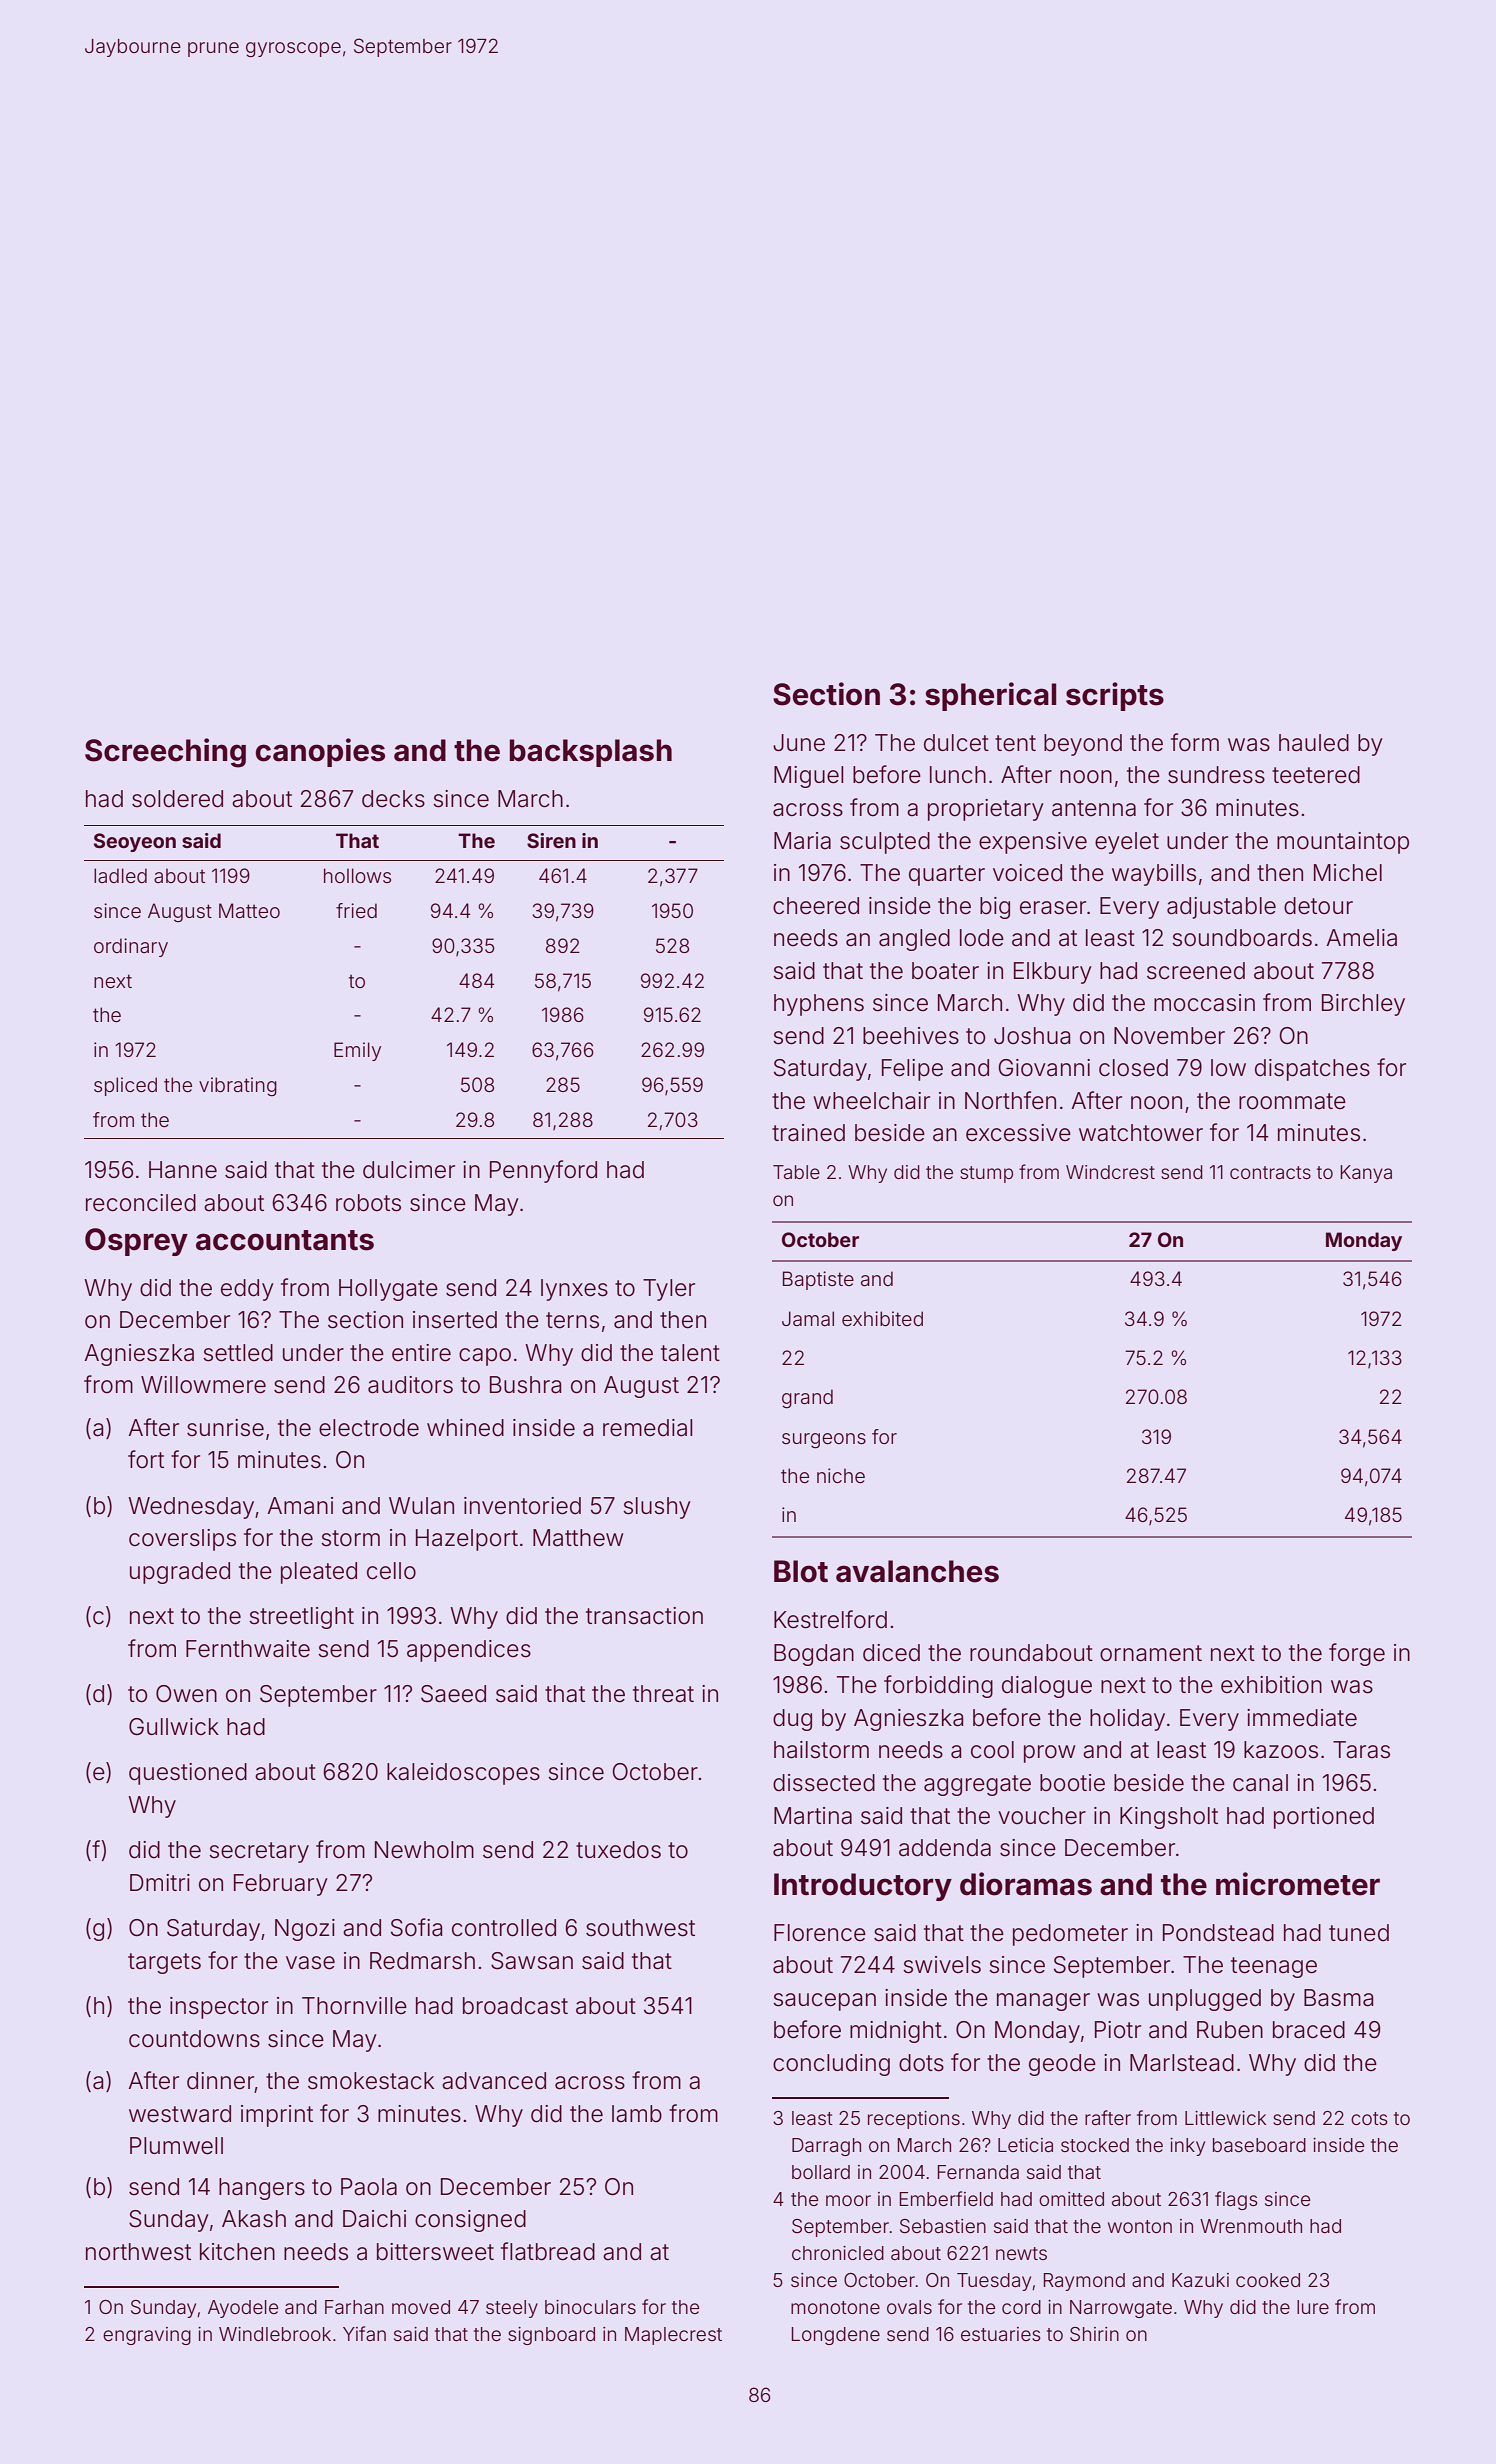 This document has height=2464, width=1496. Describe the element at coordinates (131, 947) in the document. I see `ordinary` at that location.
